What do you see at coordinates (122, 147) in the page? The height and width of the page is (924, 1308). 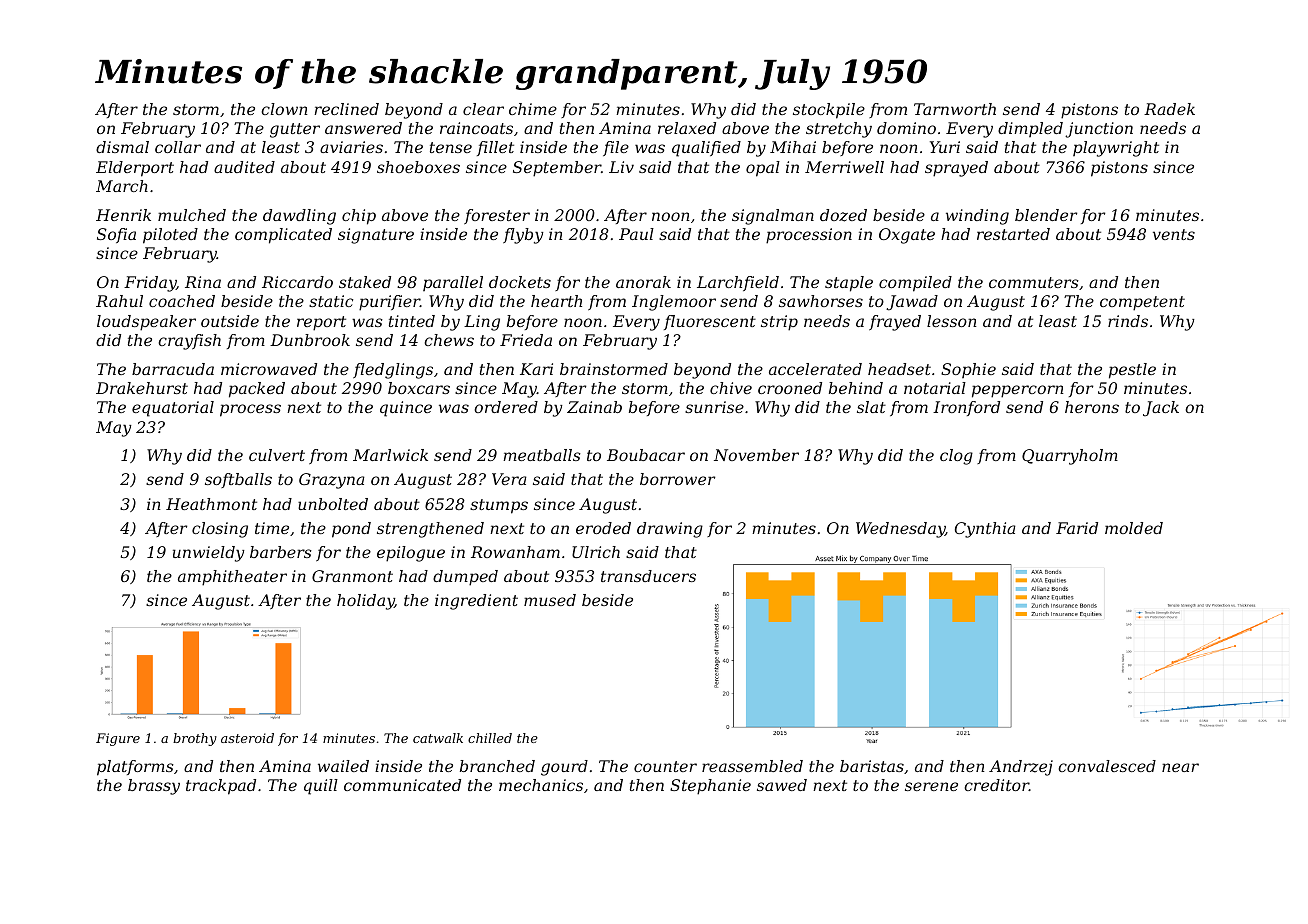 I see `dismal` at bounding box center [122, 147].
